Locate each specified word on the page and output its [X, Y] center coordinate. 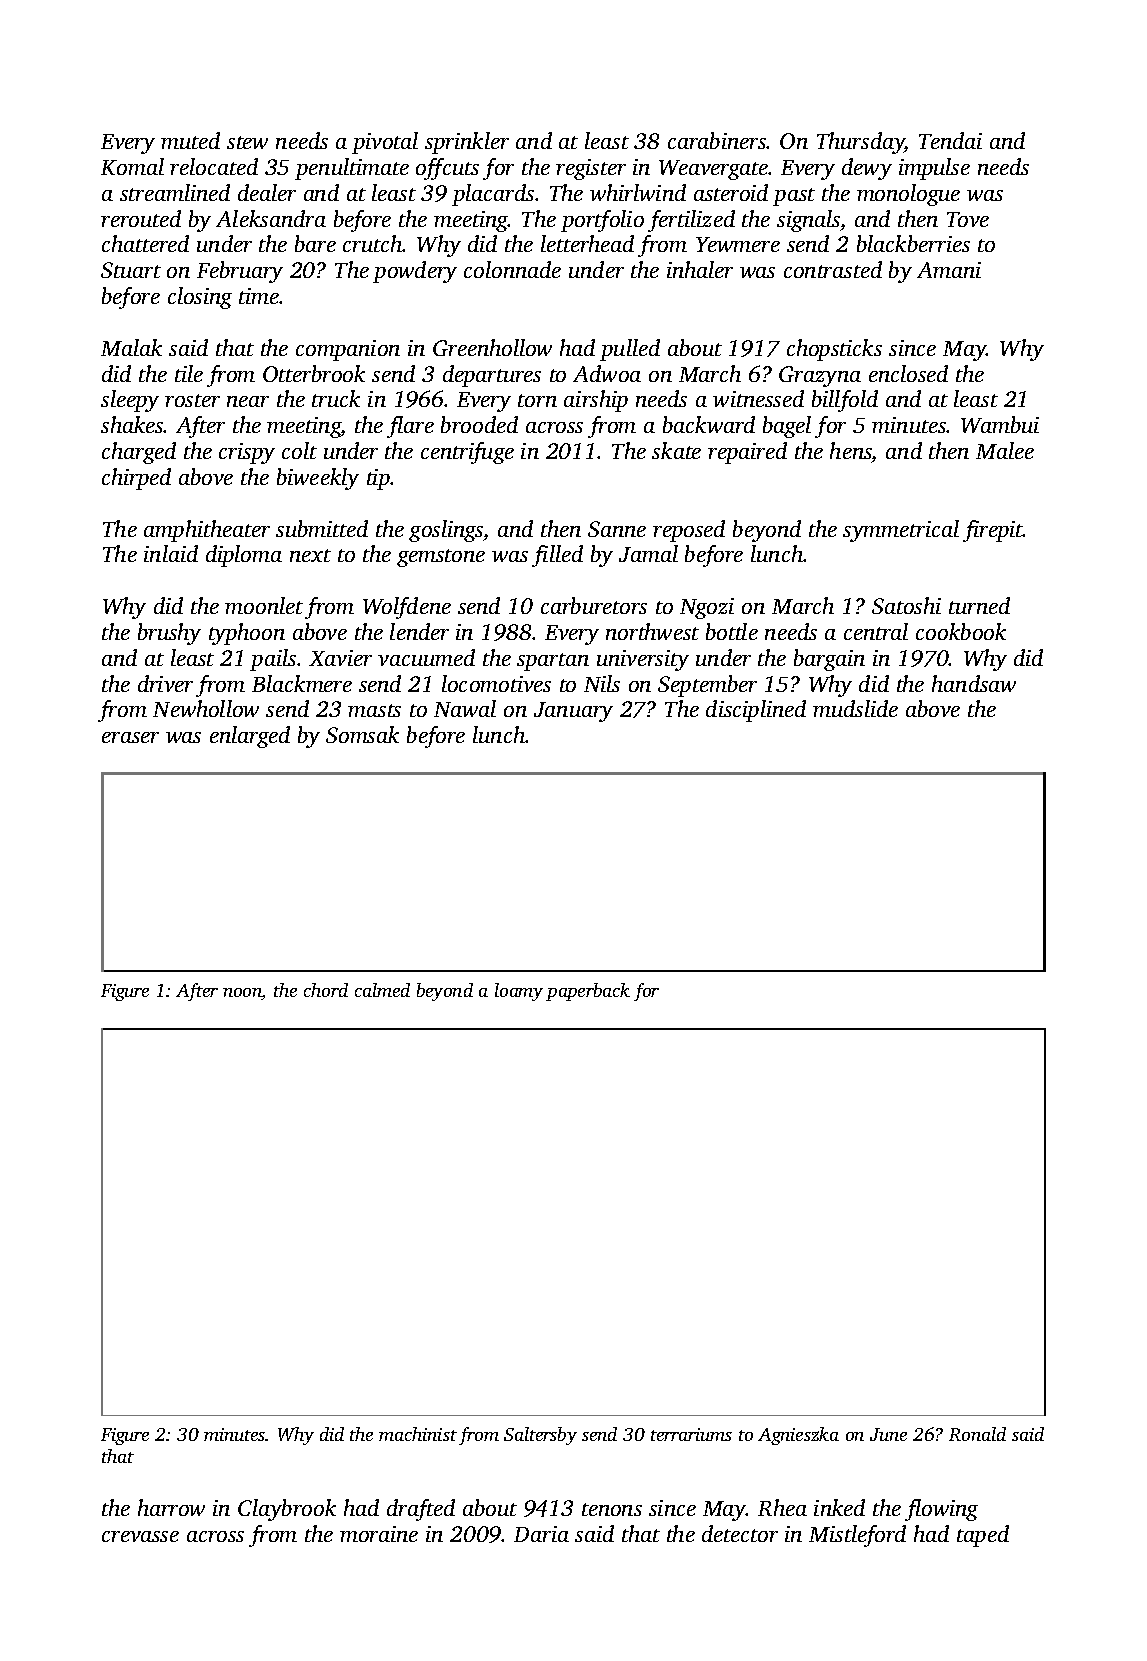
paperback [588, 992]
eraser [130, 737]
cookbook [961, 631]
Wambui [1000, 424]
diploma [244, 556]
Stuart [131, 270]
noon [242, 994]
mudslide [855, 708]
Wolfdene [407, 608]
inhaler [700, 269]
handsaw [974, 683]
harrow [171, 1507]
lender [419, 631]
